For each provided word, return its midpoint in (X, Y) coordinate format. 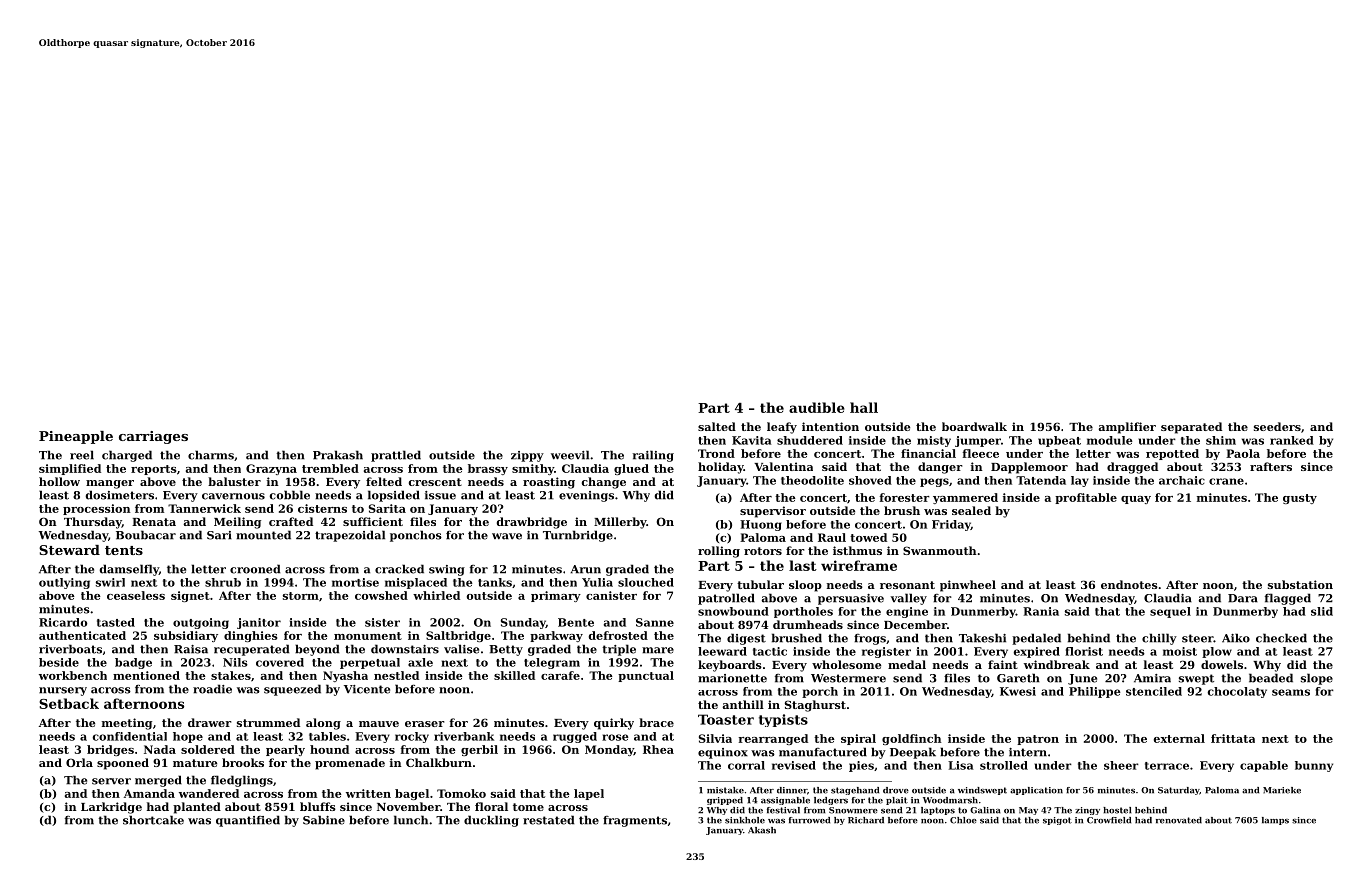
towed (868, 537)
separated (1191, 428)
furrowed (809, 820)
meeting (127, 724)
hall (864, 407)
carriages (153, 437)
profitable (1086, 498)
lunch (411, 820)
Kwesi (1018, 691)
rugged (575, 737)
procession (97, 509)
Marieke (1282, 790)
